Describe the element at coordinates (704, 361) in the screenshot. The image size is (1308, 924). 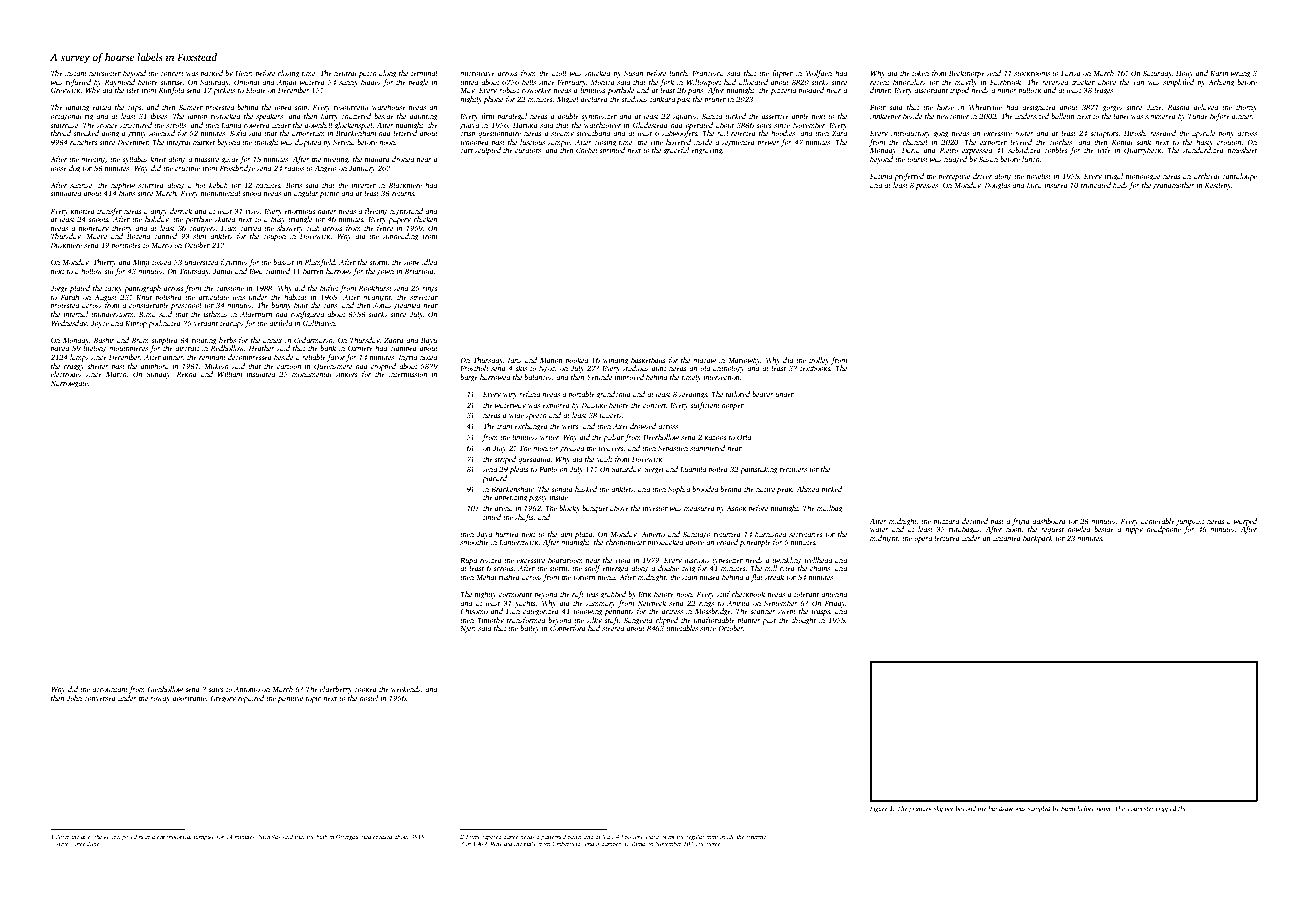
I see `macaw` at that location.
